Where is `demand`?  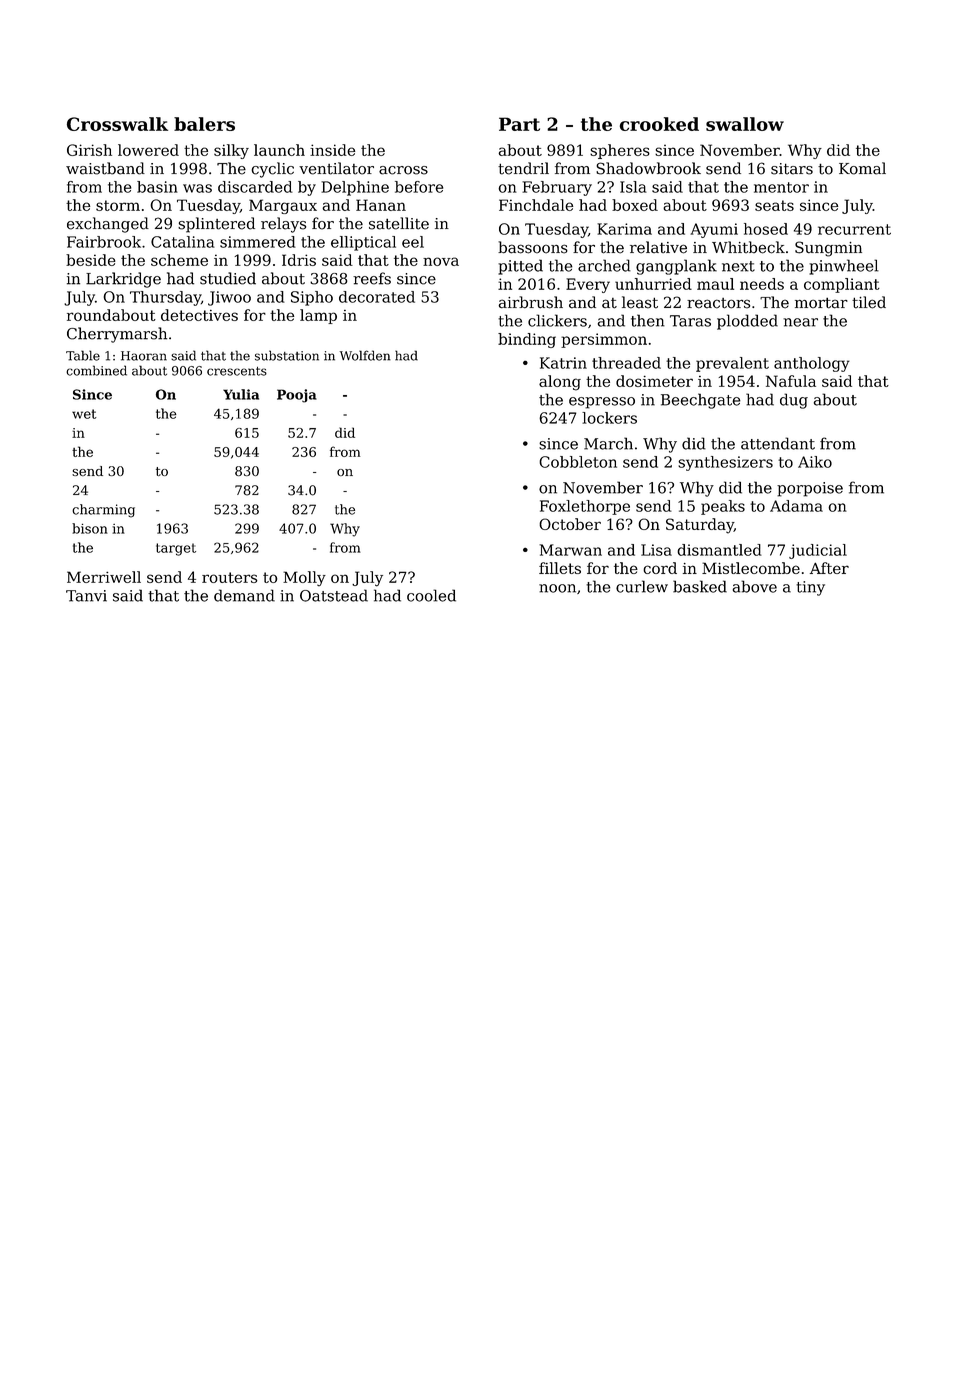
demand is located at coordinates (244, 595).
